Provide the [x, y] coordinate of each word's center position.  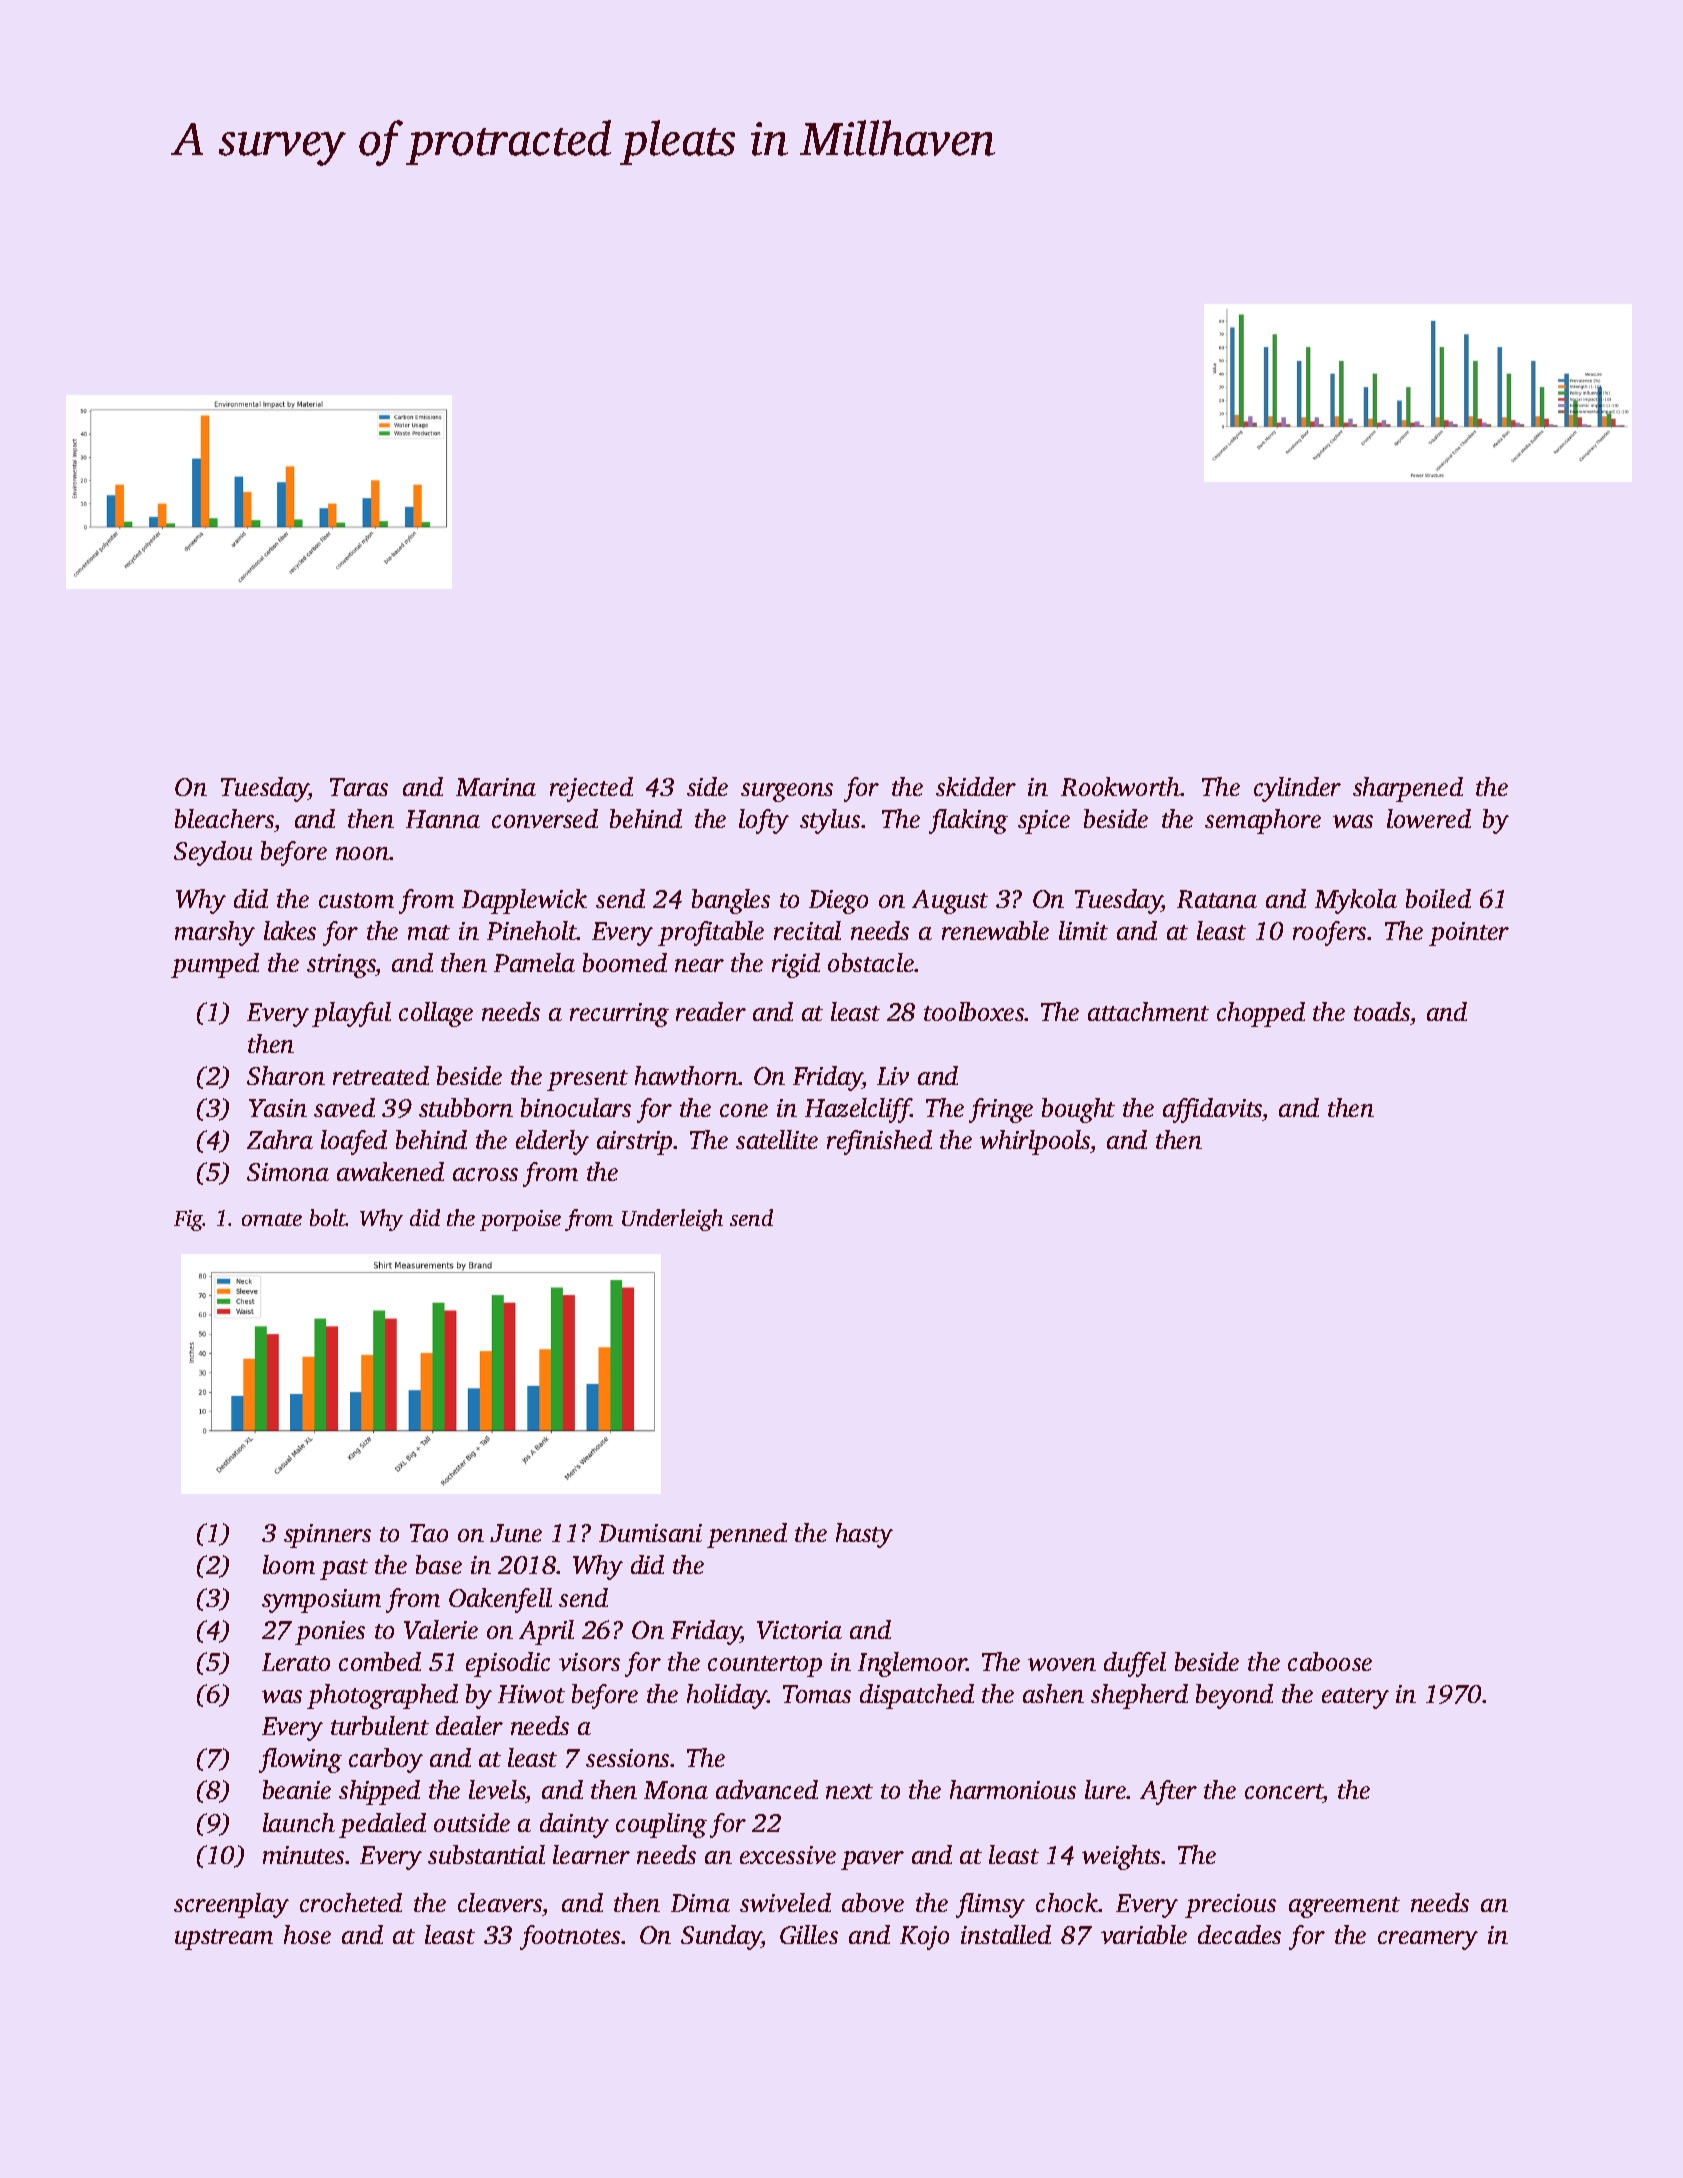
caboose [1330, 1661]
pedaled [382, 1825]
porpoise [520, 1220]
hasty [864, 1535]
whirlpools [1035, 1142]
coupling [661, 1825]
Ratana [1217, 899]
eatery [1355, 1698]
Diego [838, 902]
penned [747, 1535]
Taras [359, 787]
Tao [429, 1533]
